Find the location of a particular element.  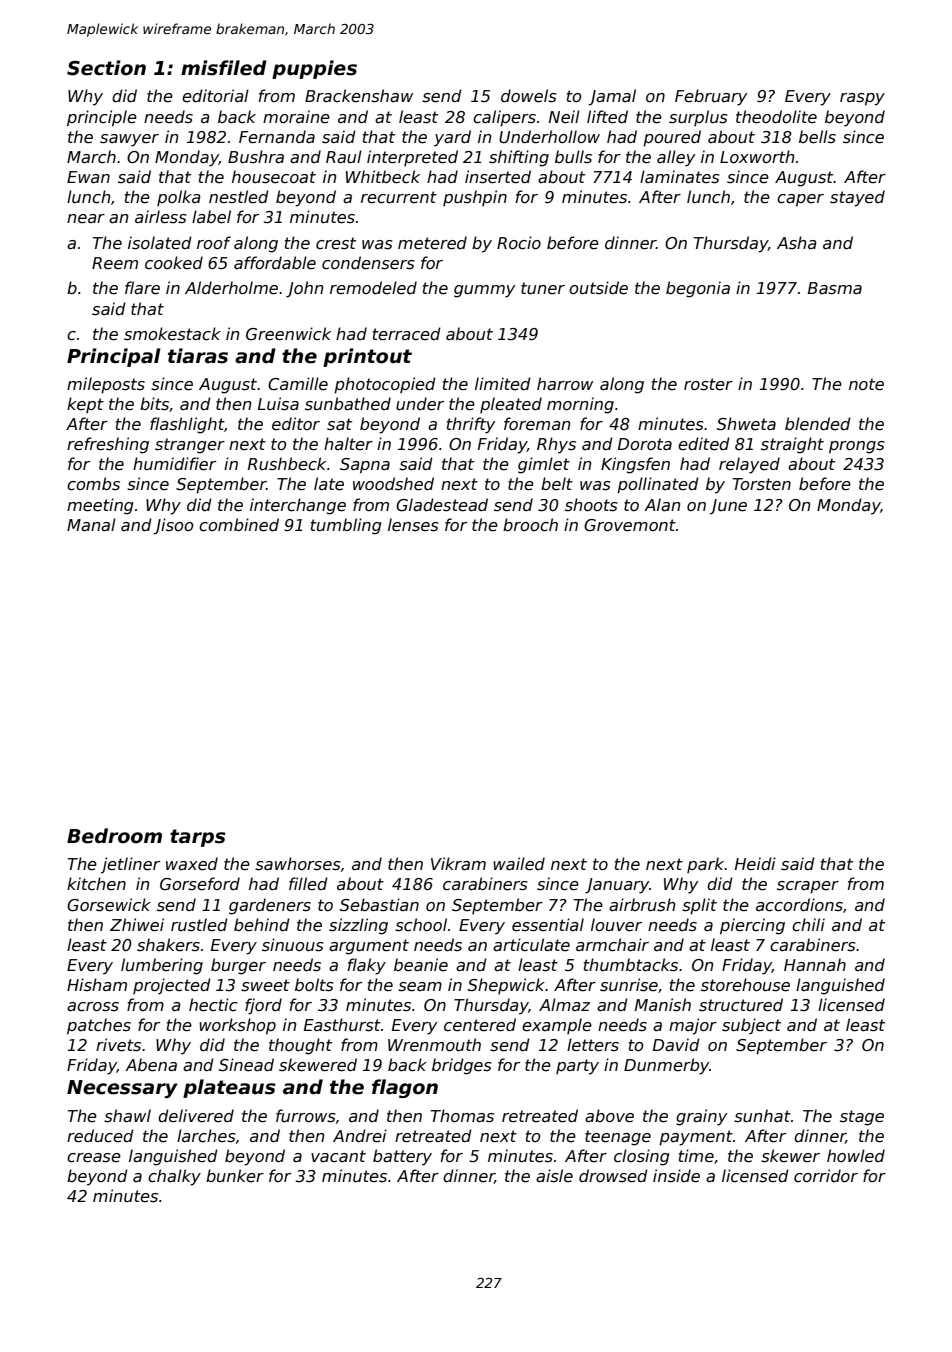

scraper is located at coordinates (808, 887).
